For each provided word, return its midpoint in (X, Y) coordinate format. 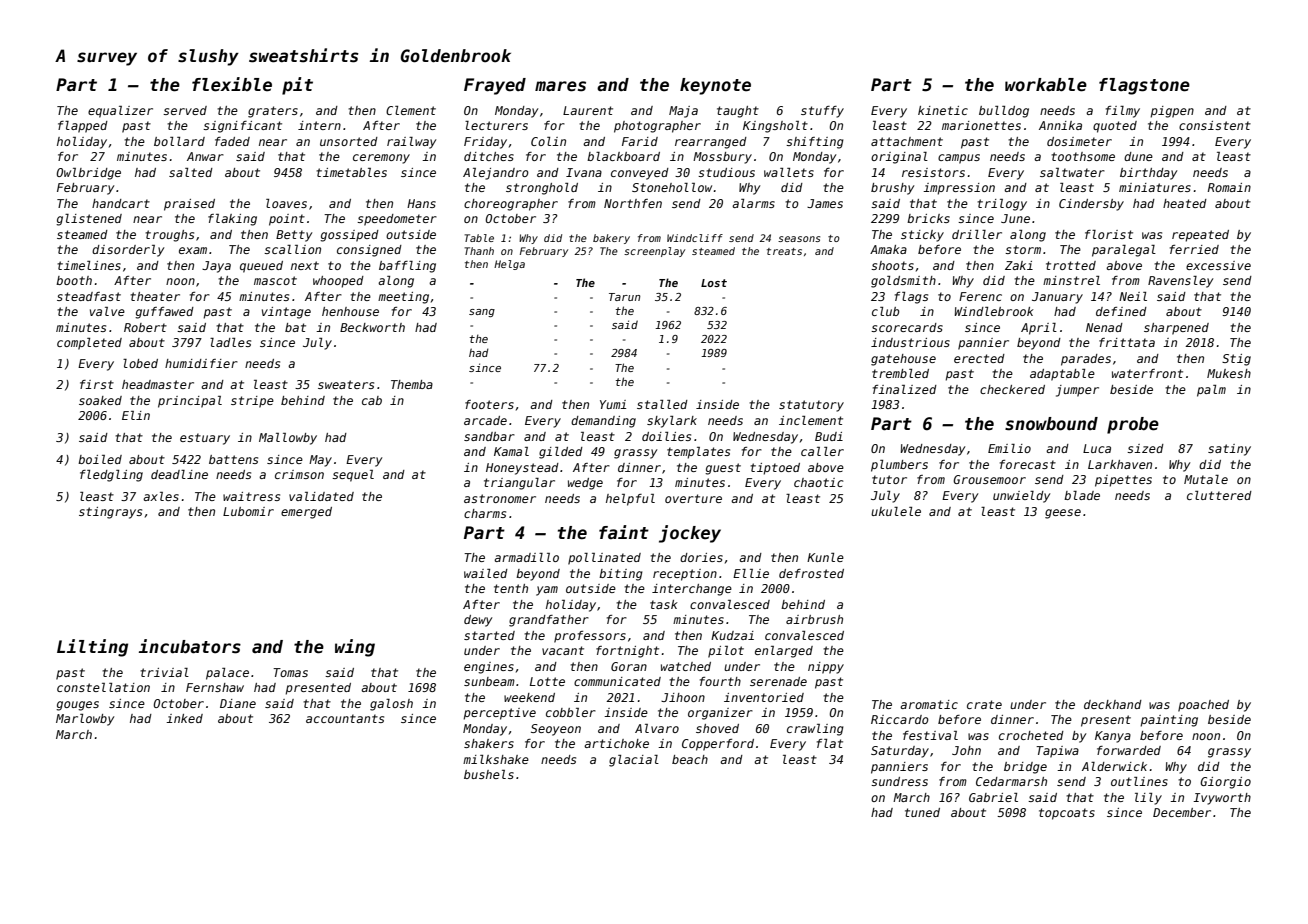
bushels (489, 774)
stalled (662, 404)
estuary (205, 439)
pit (297, 86)
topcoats (1067, 814)
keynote (715, 86)
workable (1046, 85)
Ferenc (980, 296)
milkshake (496, 759)
